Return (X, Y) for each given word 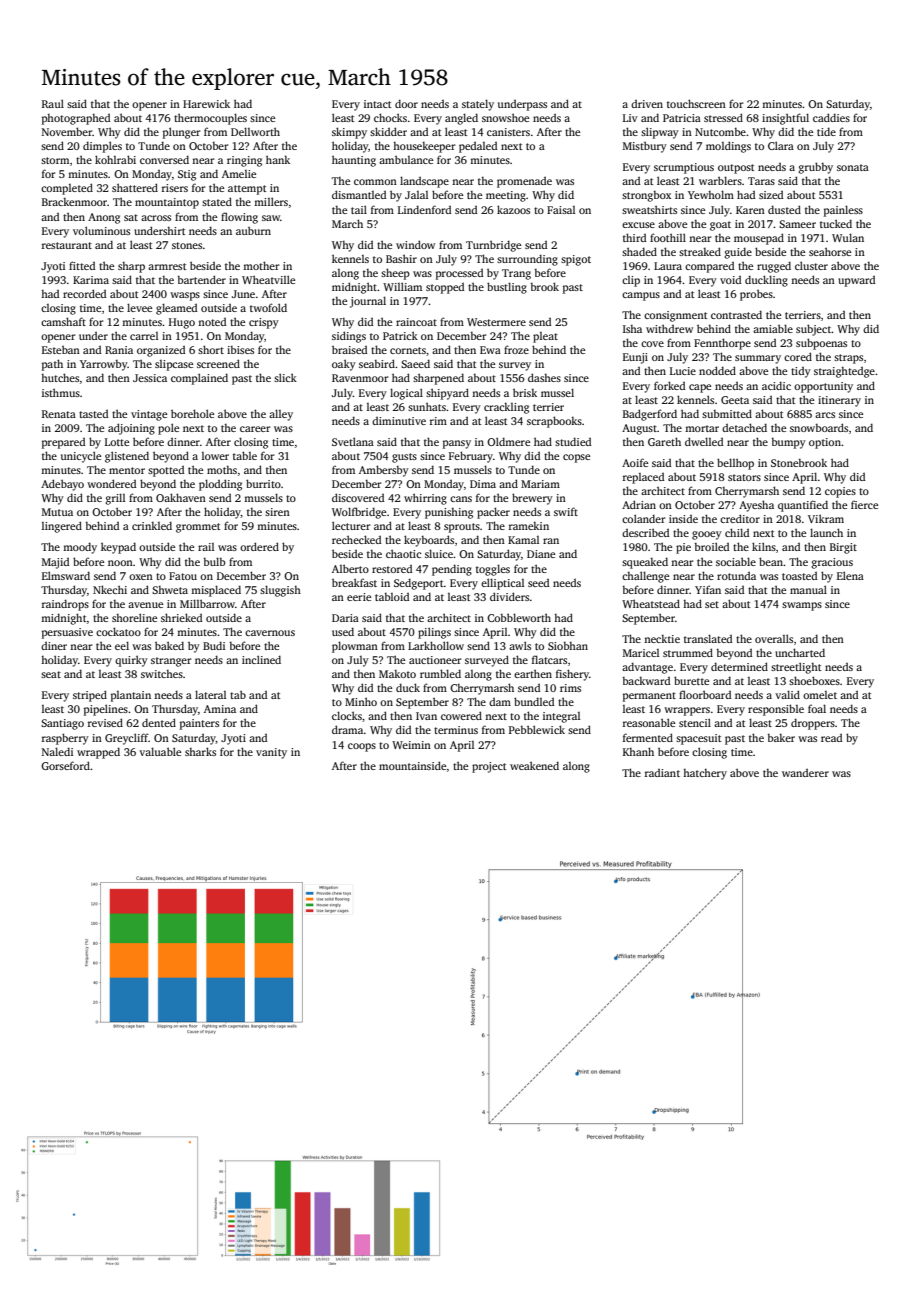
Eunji (635, 358)
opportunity (823, 387)
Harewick (206, 104)
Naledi (57, 751)
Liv (630, 118)
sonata (853, 167)
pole (168, 429)
